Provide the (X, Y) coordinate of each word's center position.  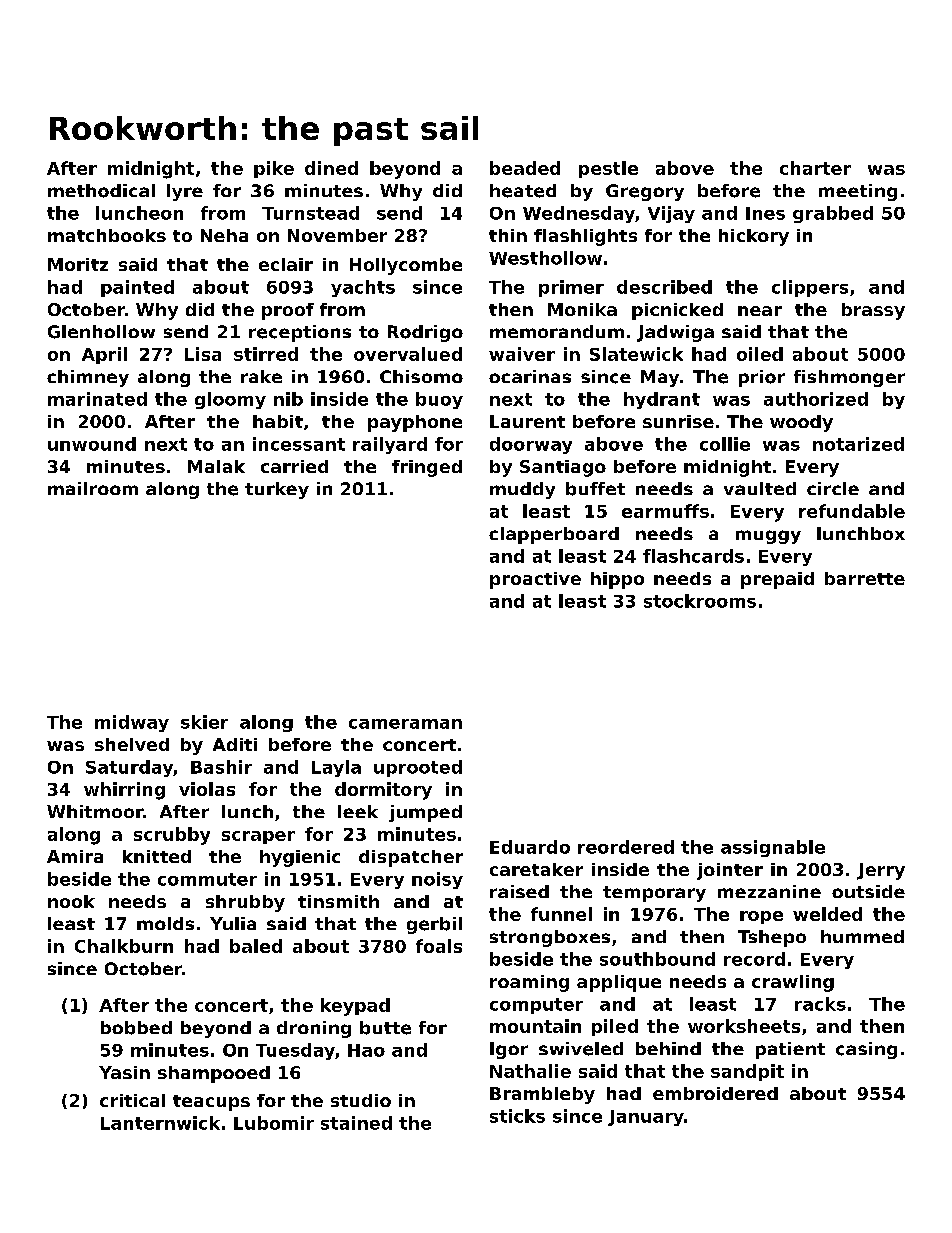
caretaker (536, 869)
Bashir (221, 767)
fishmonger (849, 378)
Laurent (527, 421)
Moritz (78, 264)
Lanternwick (160, 1123)
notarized (858, 444)
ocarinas (530, 376)
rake (261, 376)
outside (868, 891)
